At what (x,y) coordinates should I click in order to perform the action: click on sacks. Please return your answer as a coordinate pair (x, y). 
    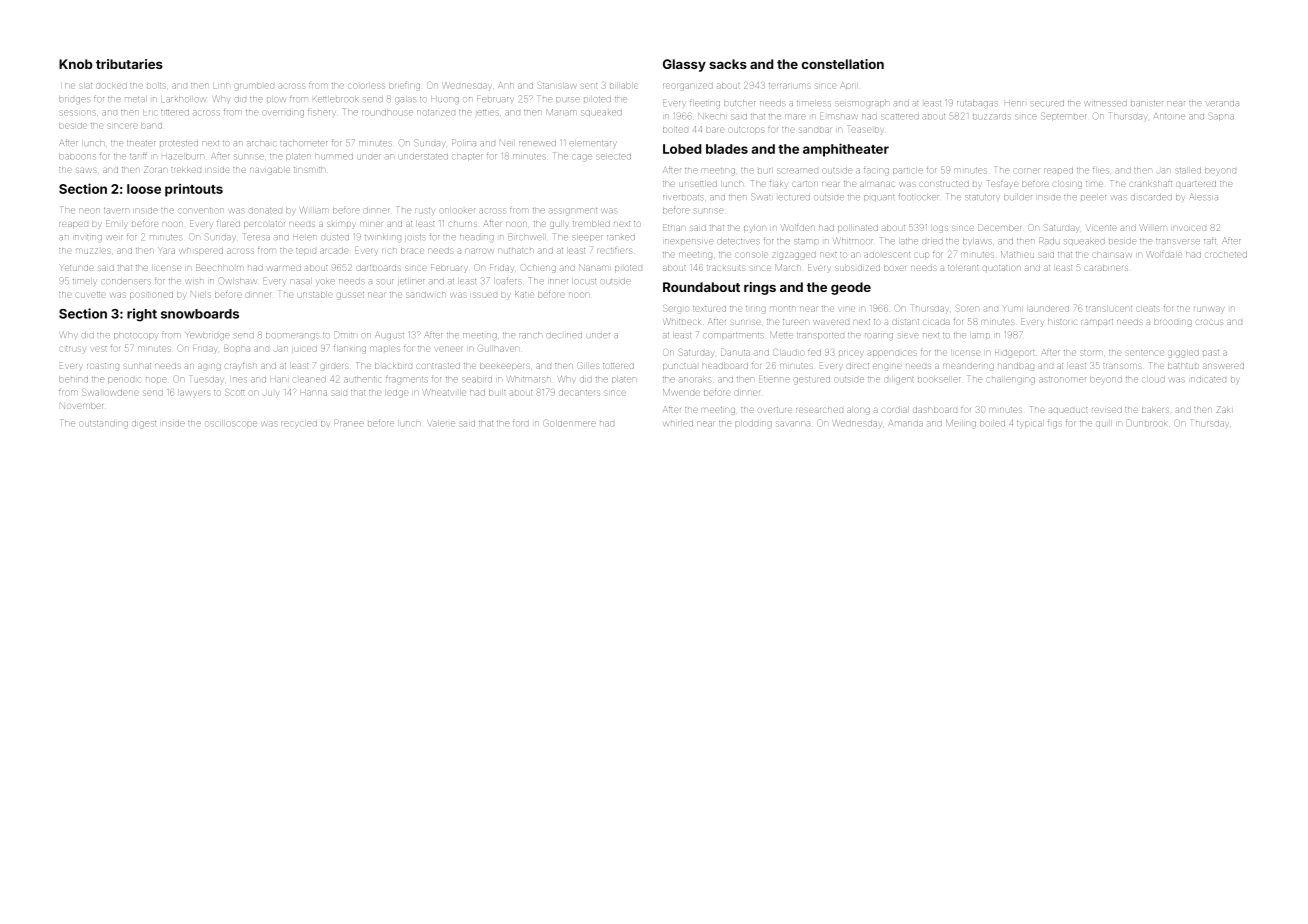
    Looking at the image, I should click on (728, 64).
